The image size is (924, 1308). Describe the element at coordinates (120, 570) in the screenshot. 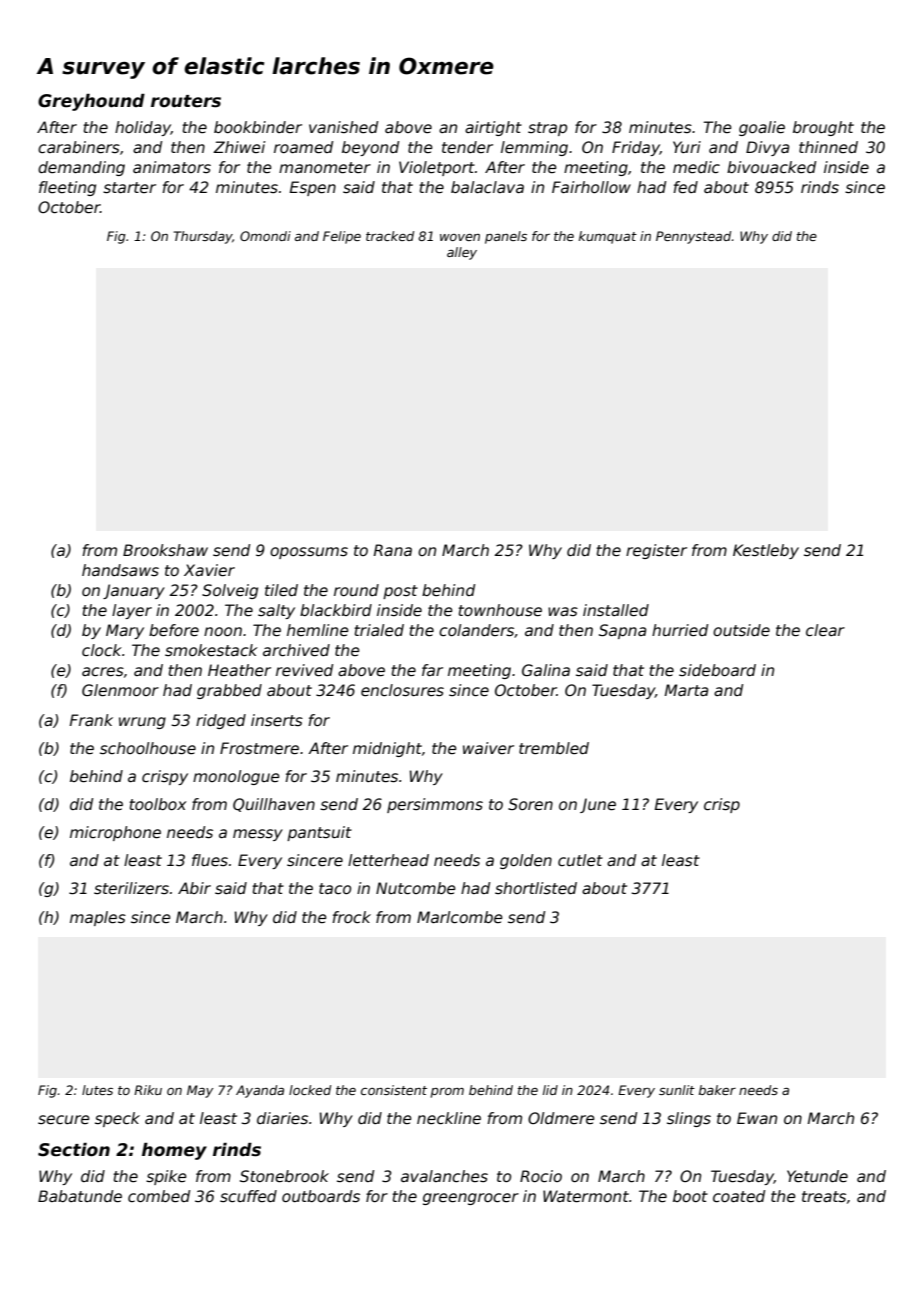

I see `handsaws` at that location.
